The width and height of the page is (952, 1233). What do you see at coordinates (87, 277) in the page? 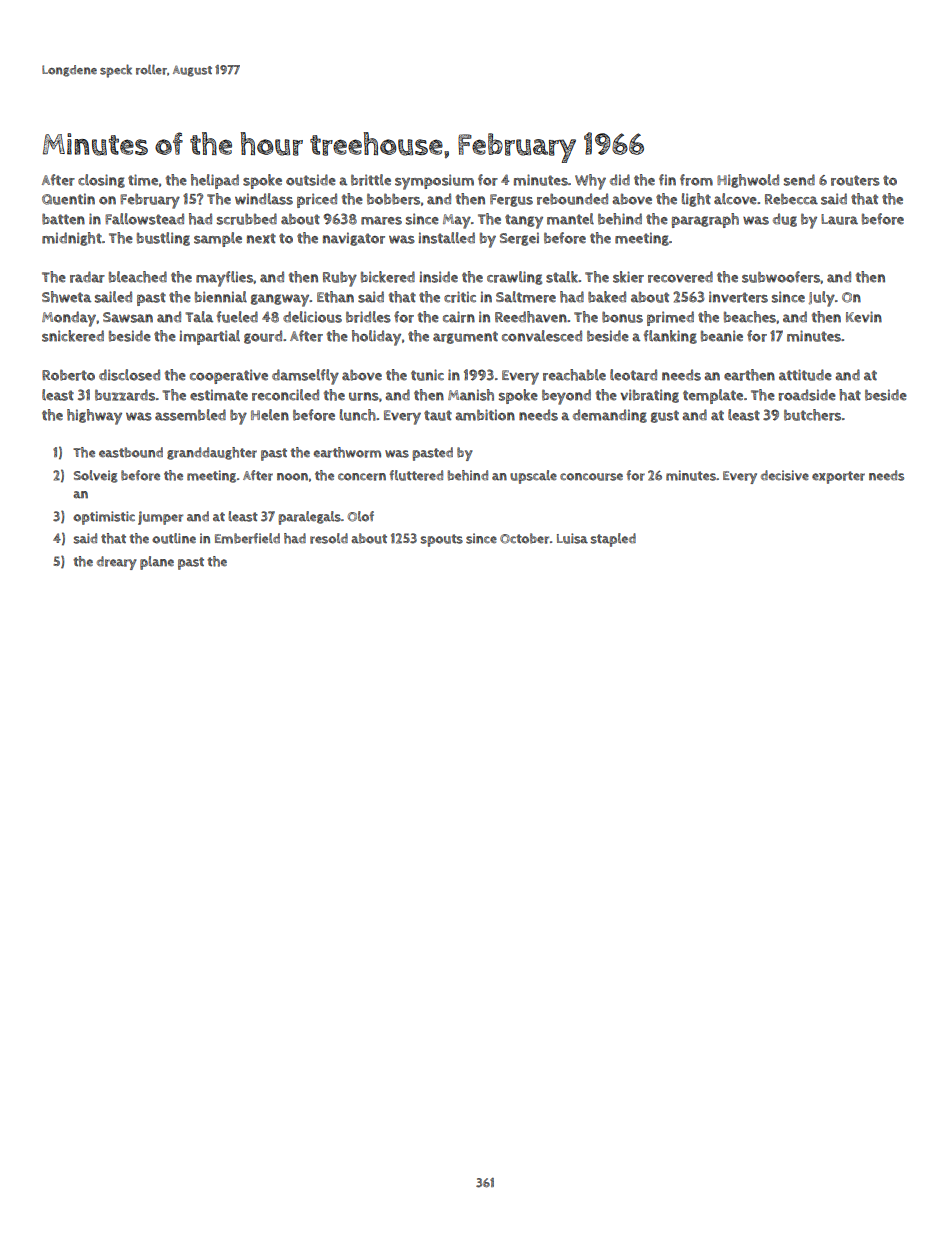
I see `radar` at bounding box center [87, 277].
